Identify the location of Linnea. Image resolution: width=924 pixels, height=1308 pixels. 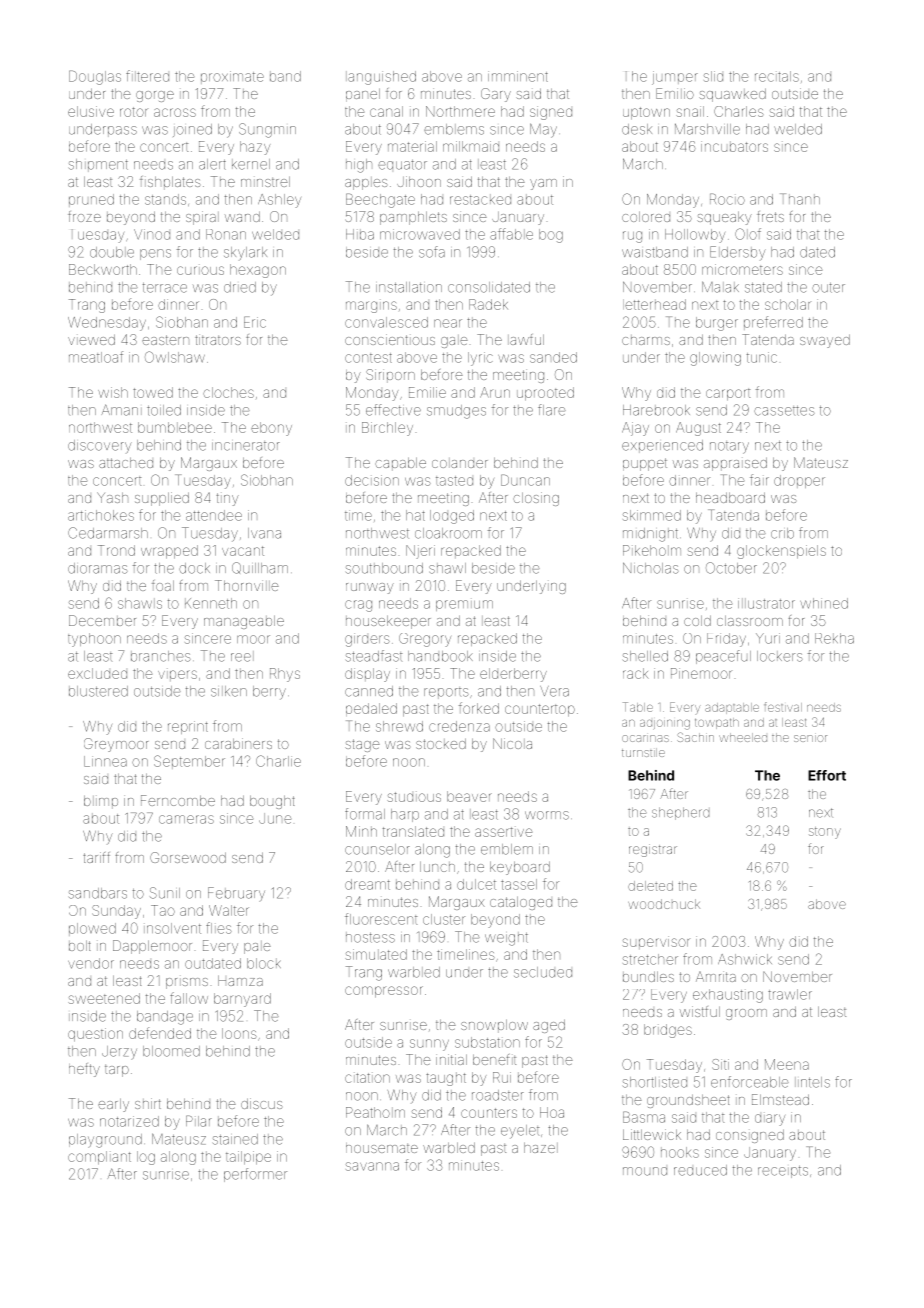
(105, 761).
